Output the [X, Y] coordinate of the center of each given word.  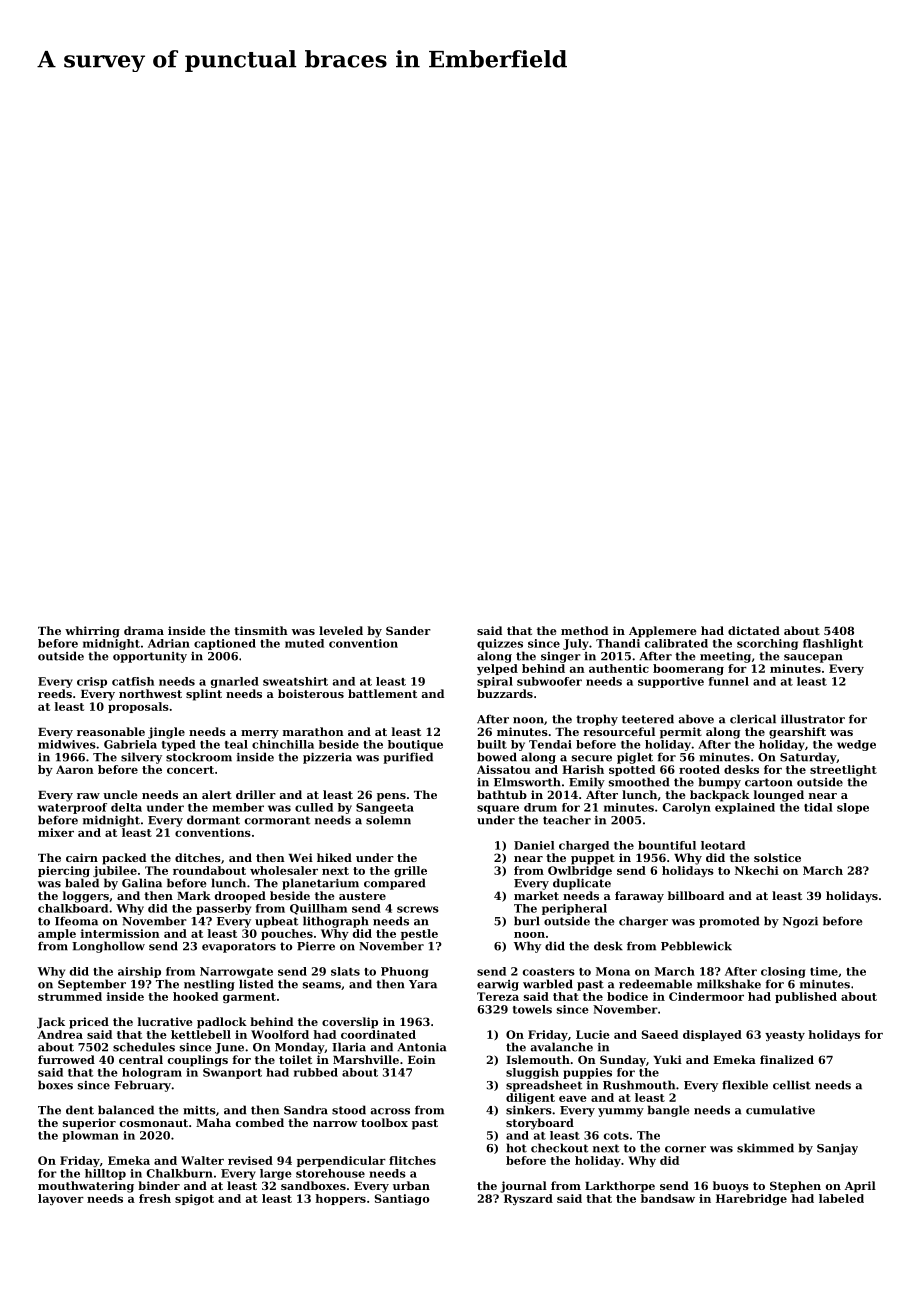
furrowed [66, 1059]
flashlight [833, 644]
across [390, 1111]
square [498, 809]
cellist [792, 1085]
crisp [92, 682]
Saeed [660, 1034]
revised [250, 1160]
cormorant [277, 820]
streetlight [843, 770]
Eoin [422, 1059]
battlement [382, 693]
